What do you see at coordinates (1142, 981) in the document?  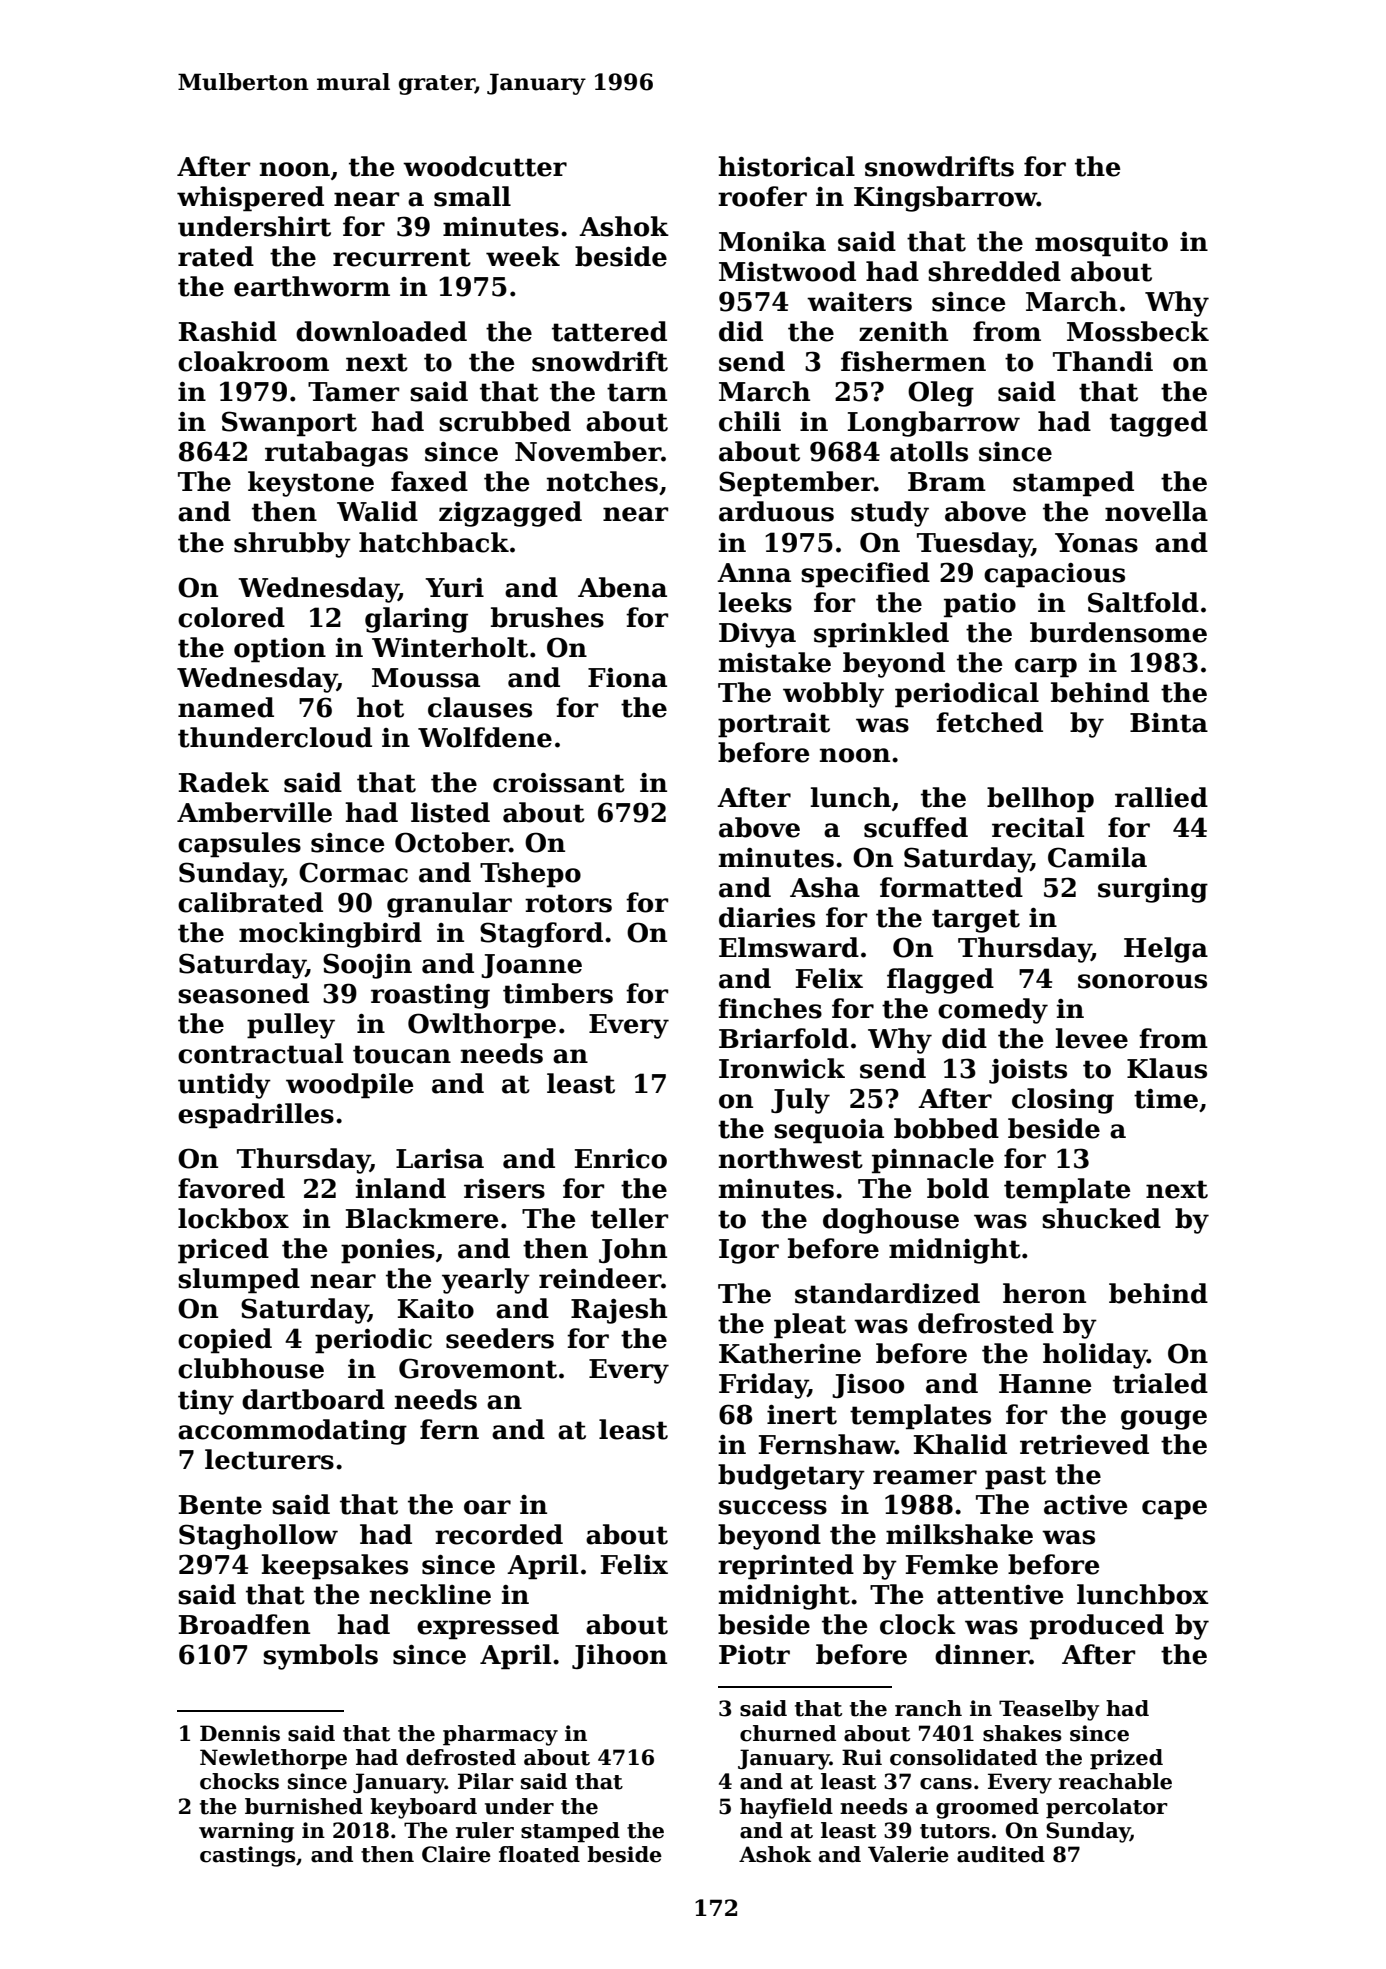 I see `sonorous` at bounding box center [1142, 981].
